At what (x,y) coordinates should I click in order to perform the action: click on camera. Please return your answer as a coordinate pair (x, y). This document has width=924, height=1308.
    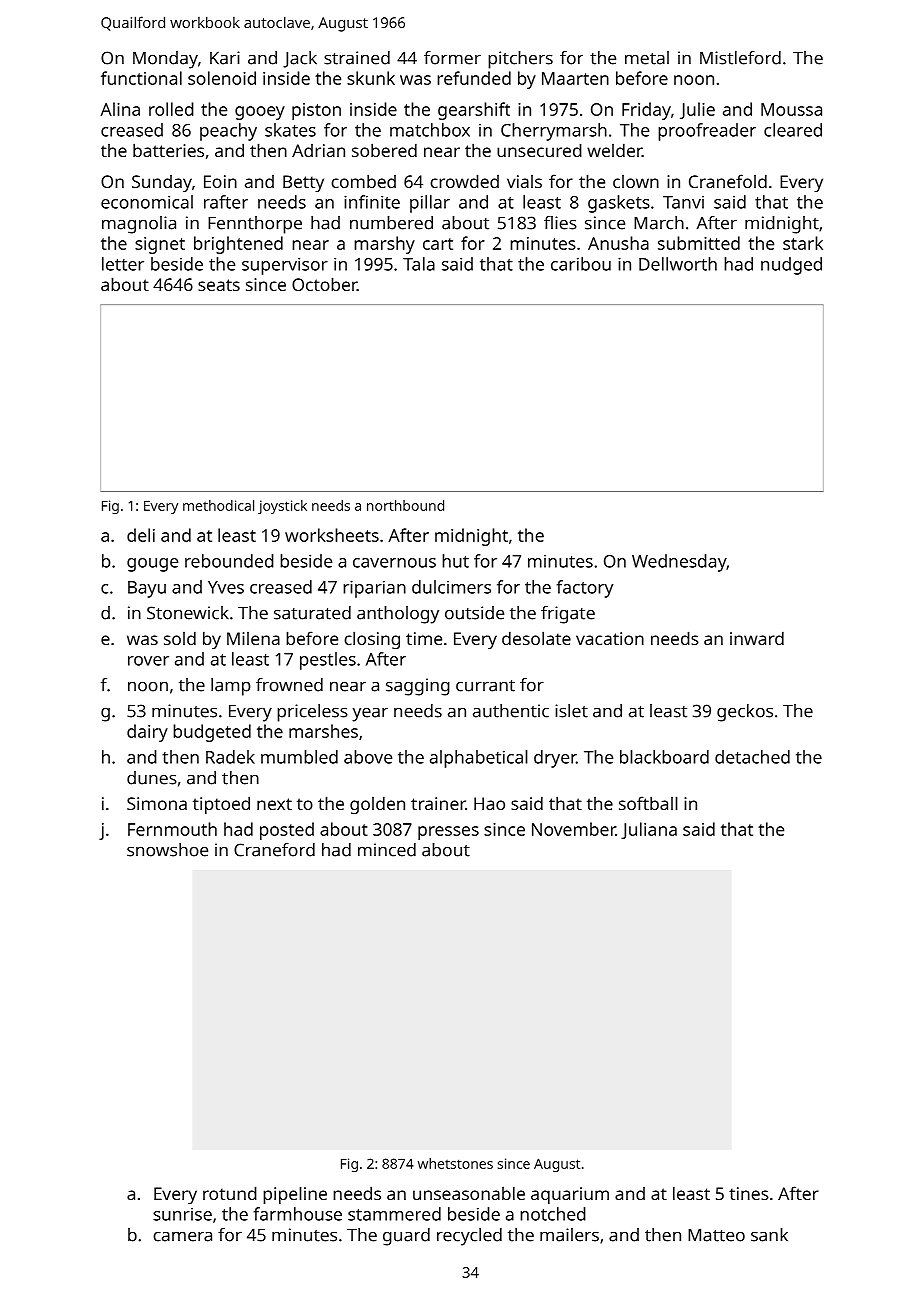
    Looking at the image, I should click on (182, 1236).
